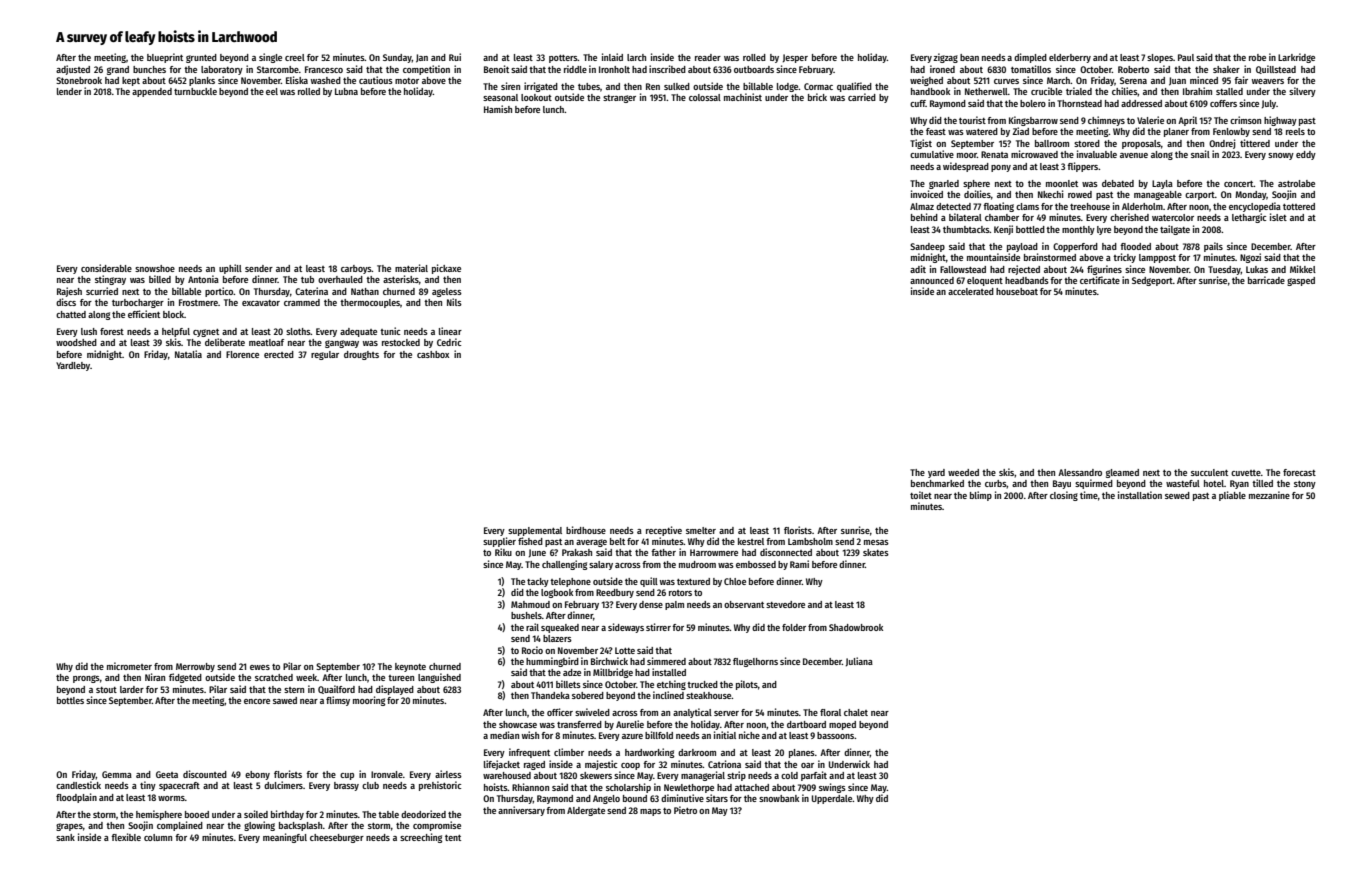 The width and height of the screenshot is (1372, 887). Describe the element at coordinates (1232, 496) in the screenshot. I see `pliable` at that location.
